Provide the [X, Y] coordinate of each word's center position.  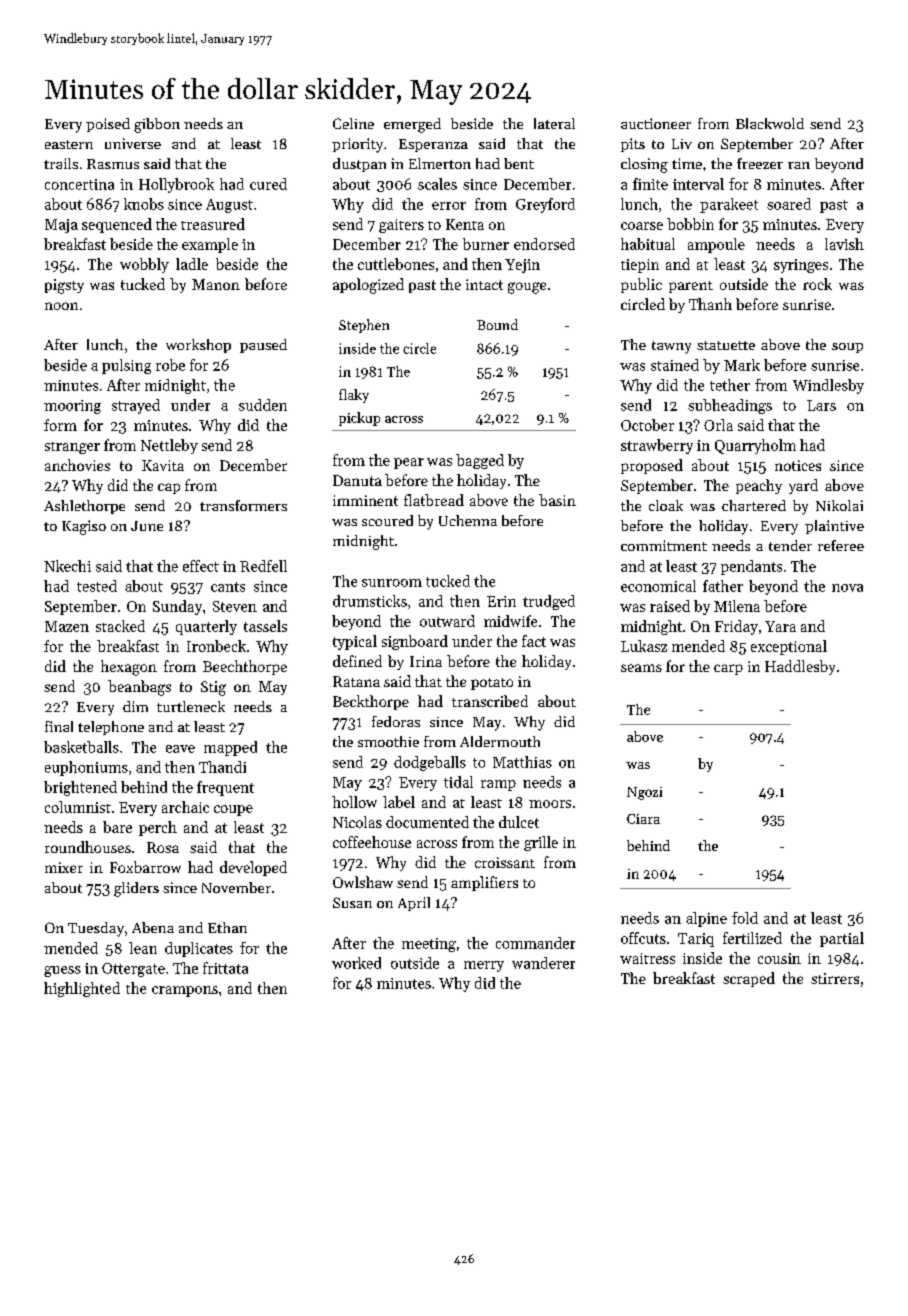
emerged [412, 125]
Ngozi [644, 793]
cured [268, 184]
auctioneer [656, 123]
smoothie [388, 741]
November [236, 887]
